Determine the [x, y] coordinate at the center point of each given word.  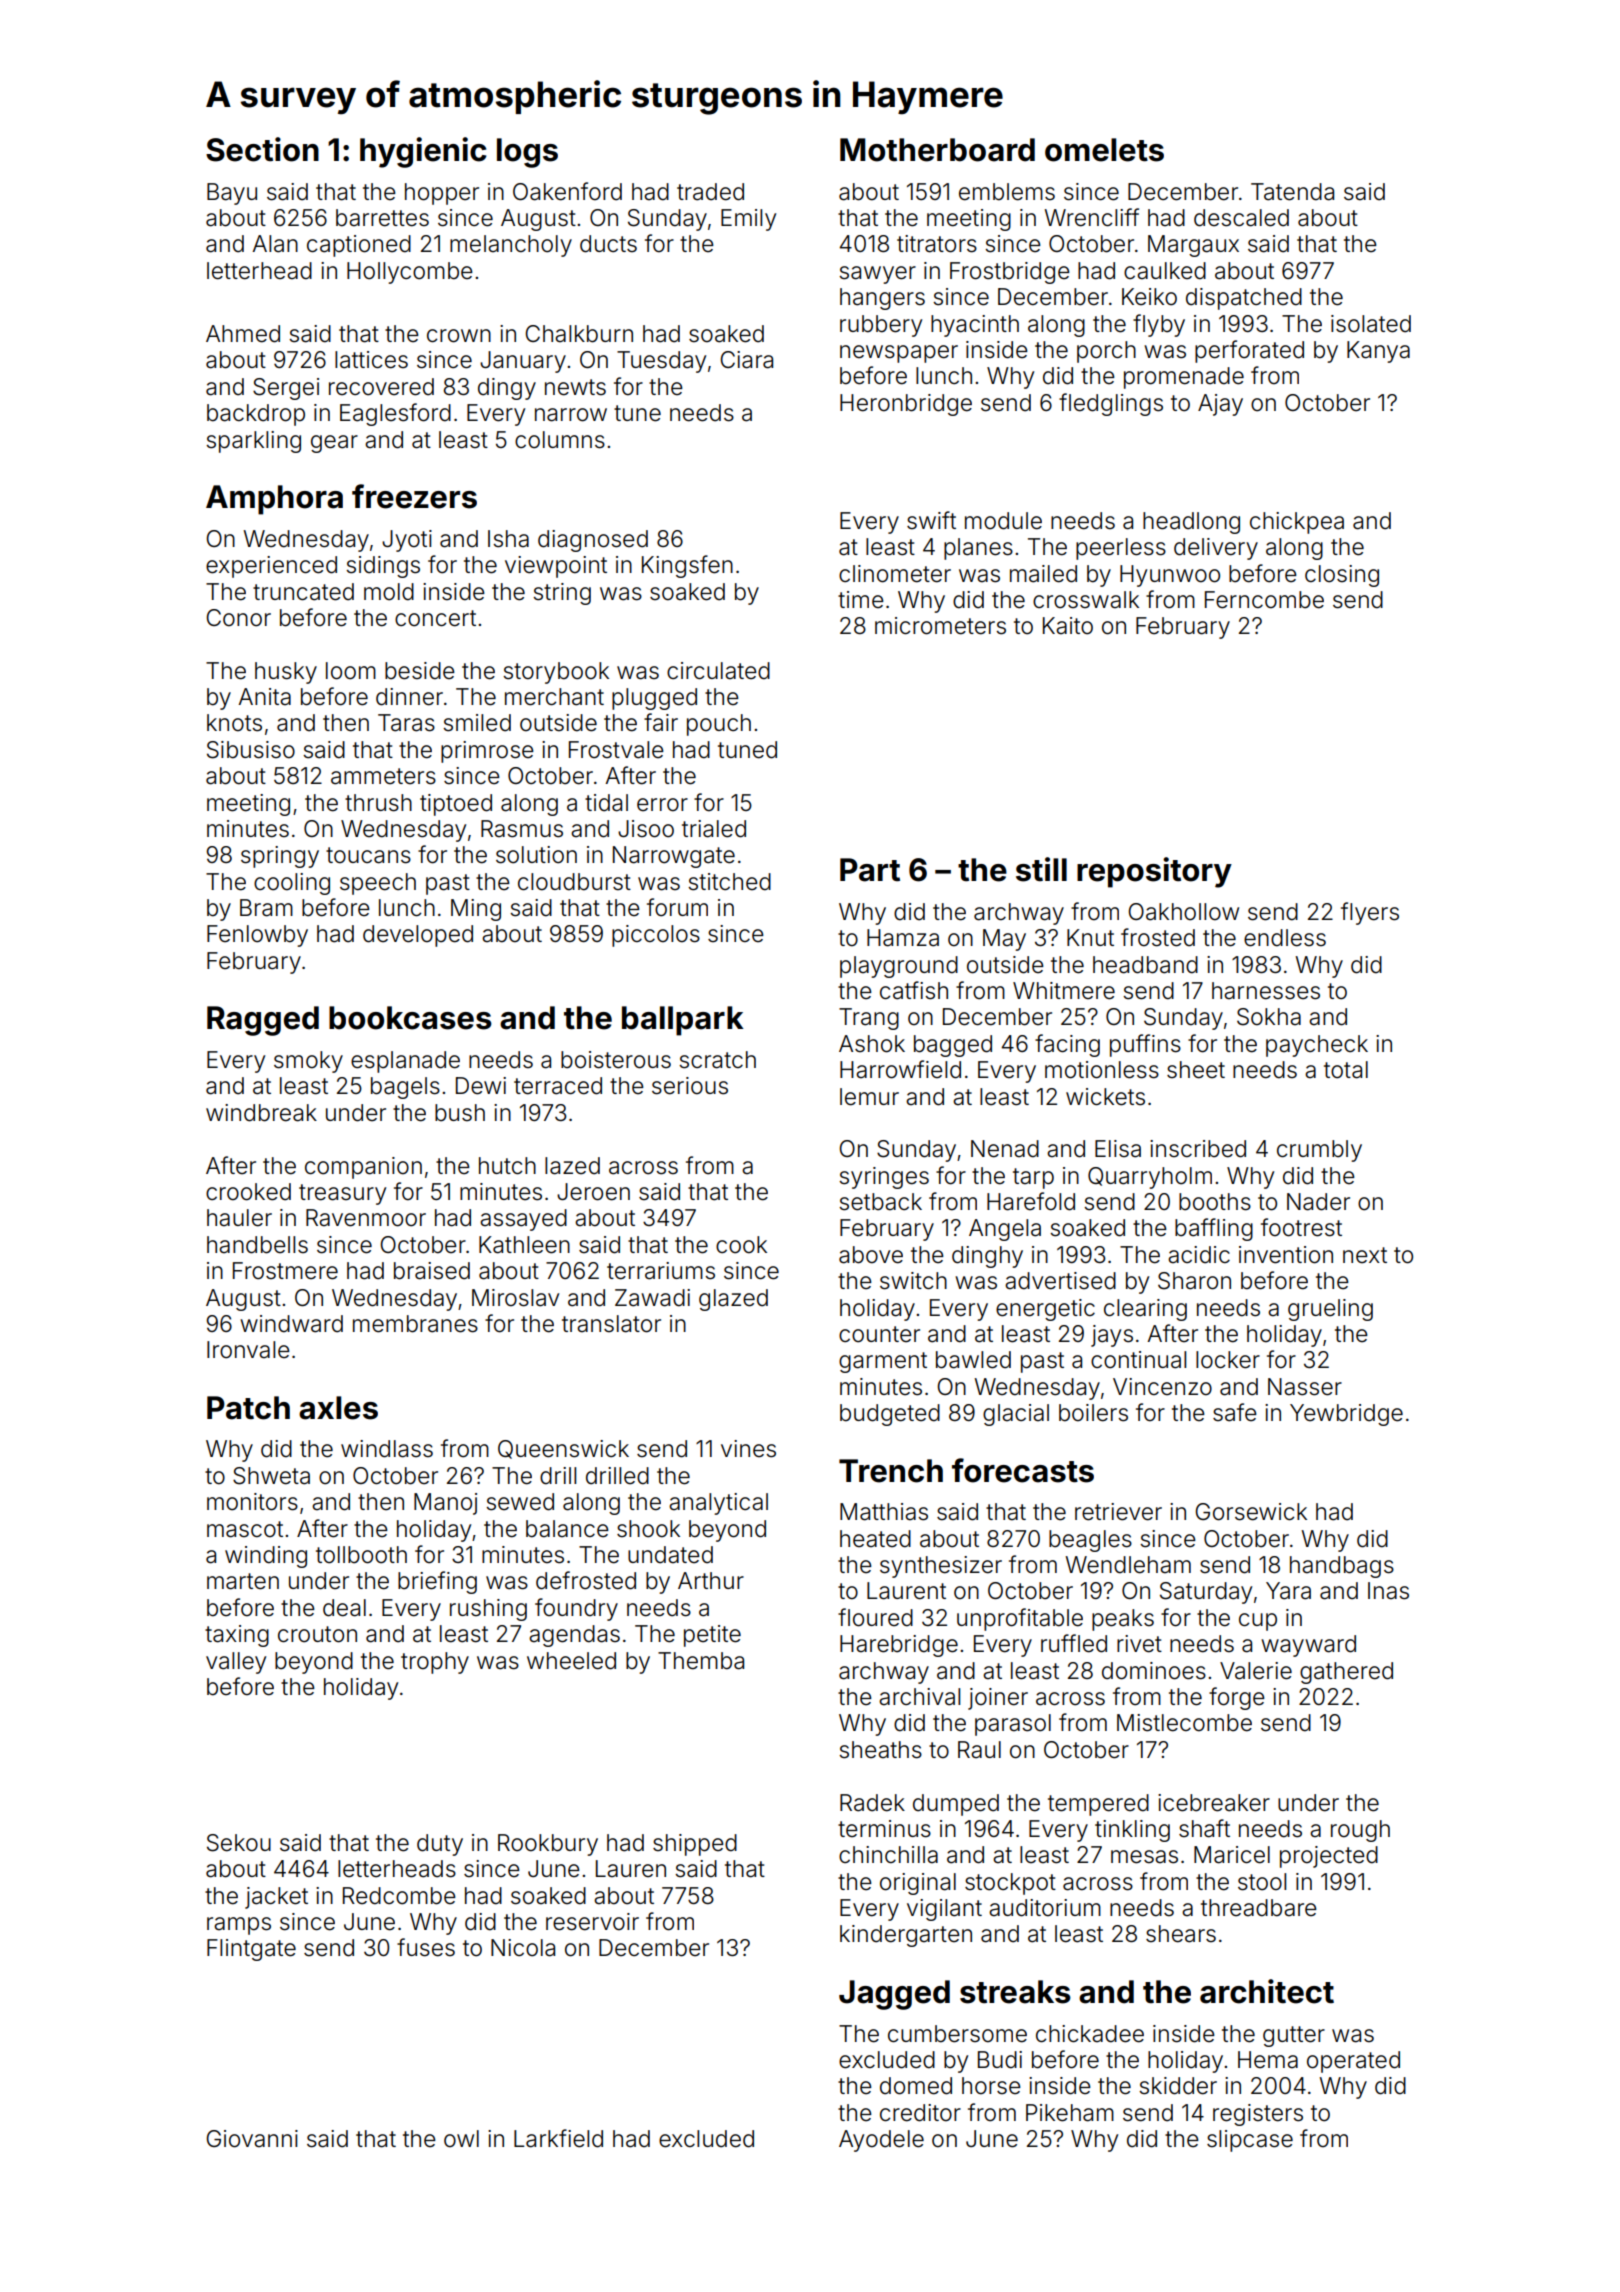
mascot [245, 1529]
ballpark [683, 1021]
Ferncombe [1264, 600]
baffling [1214, 1229]
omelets [1104, 150]
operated [1353, 2062]
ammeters [383, 776]
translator [611, 1324]
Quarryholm [1150, 1178]
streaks [1015, 1992]
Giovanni [252, 2139]
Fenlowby [257, 936]
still [1041, 869]
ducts [608, 244]
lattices [371, 360]
